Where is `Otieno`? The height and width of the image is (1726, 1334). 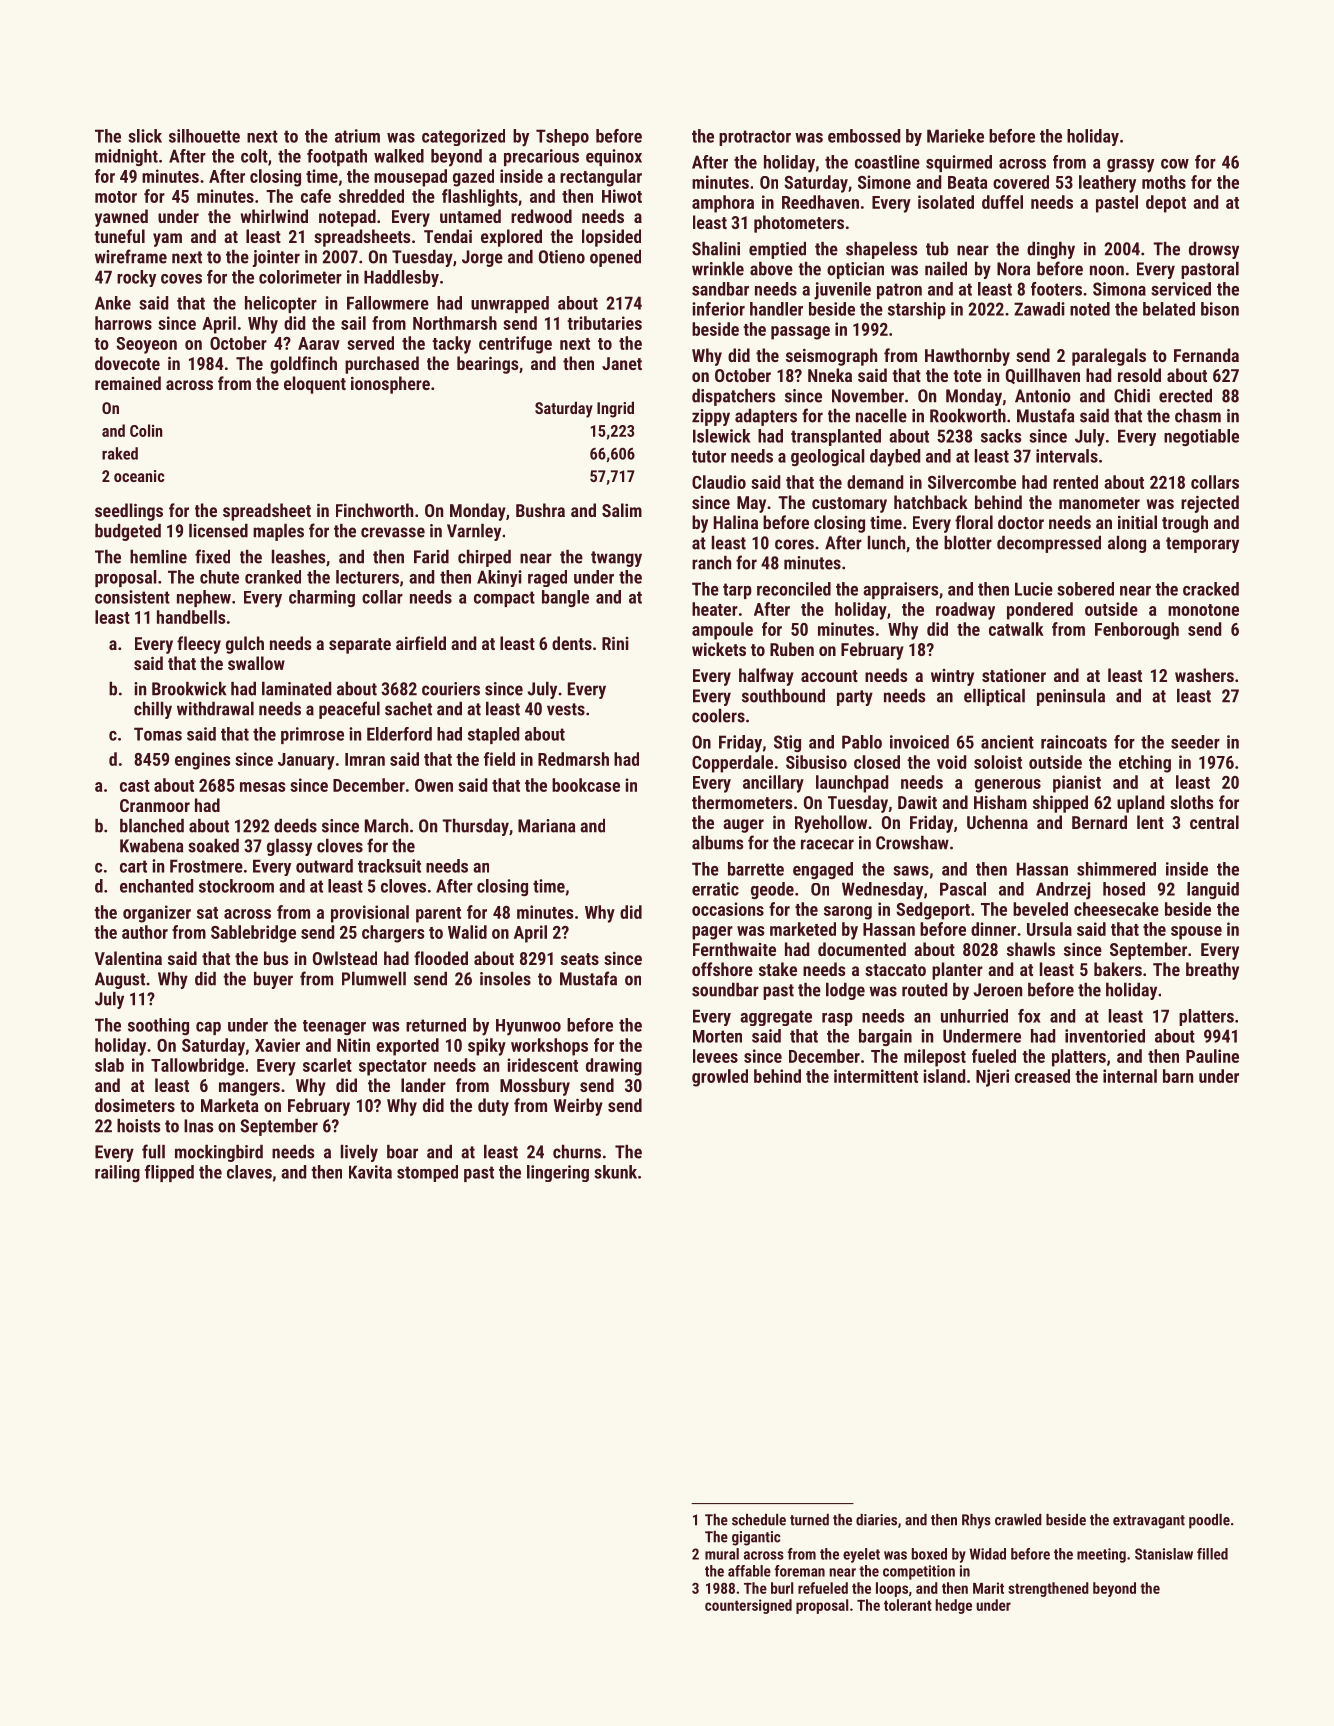 Otieno is located at coordinates (562, 257).
